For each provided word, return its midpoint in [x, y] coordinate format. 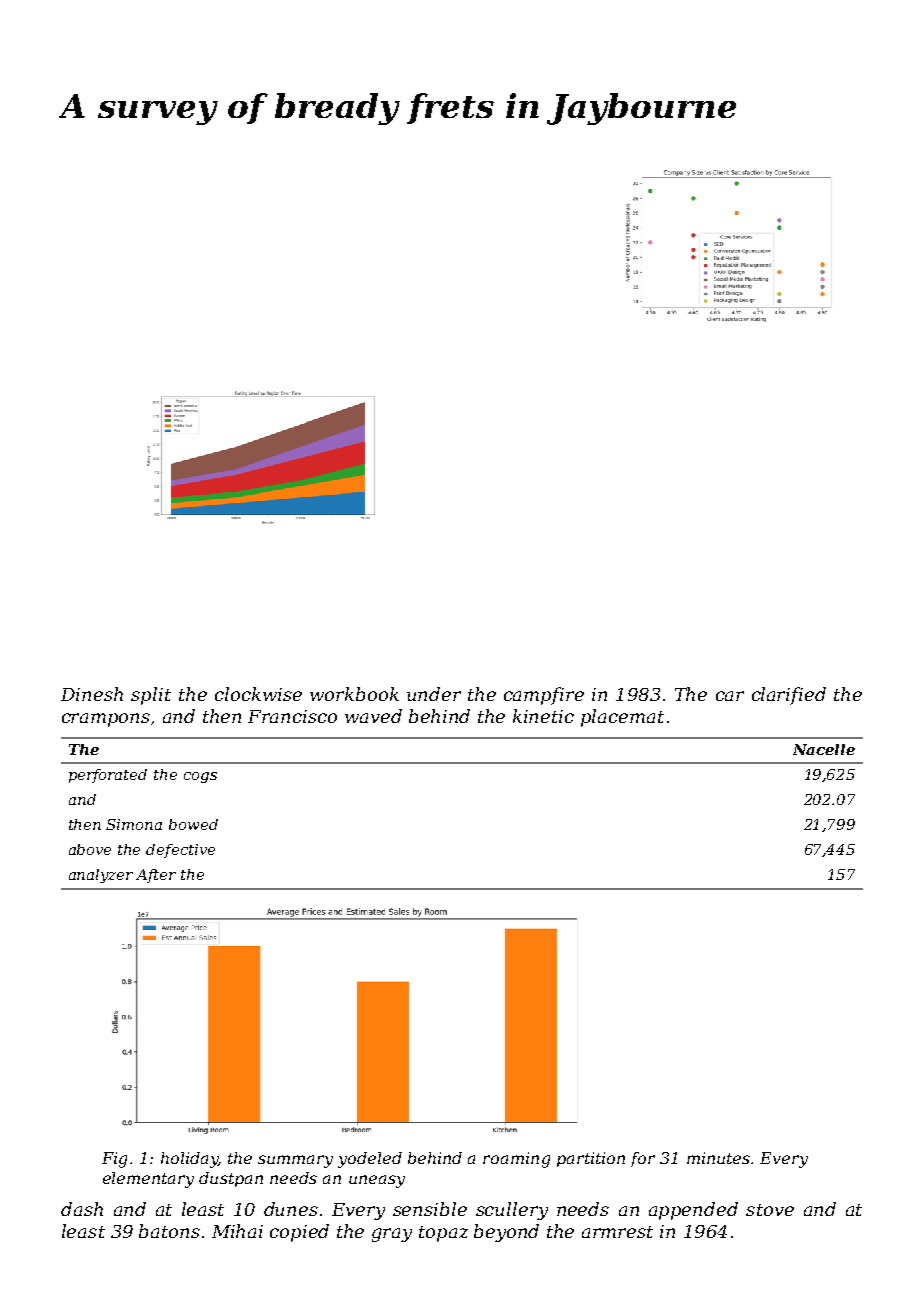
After [156, 876]
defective [180, 851]
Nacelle [824, 749]
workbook [354, 694]
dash [82, 1209]
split [151, 696]
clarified [789, 696]
